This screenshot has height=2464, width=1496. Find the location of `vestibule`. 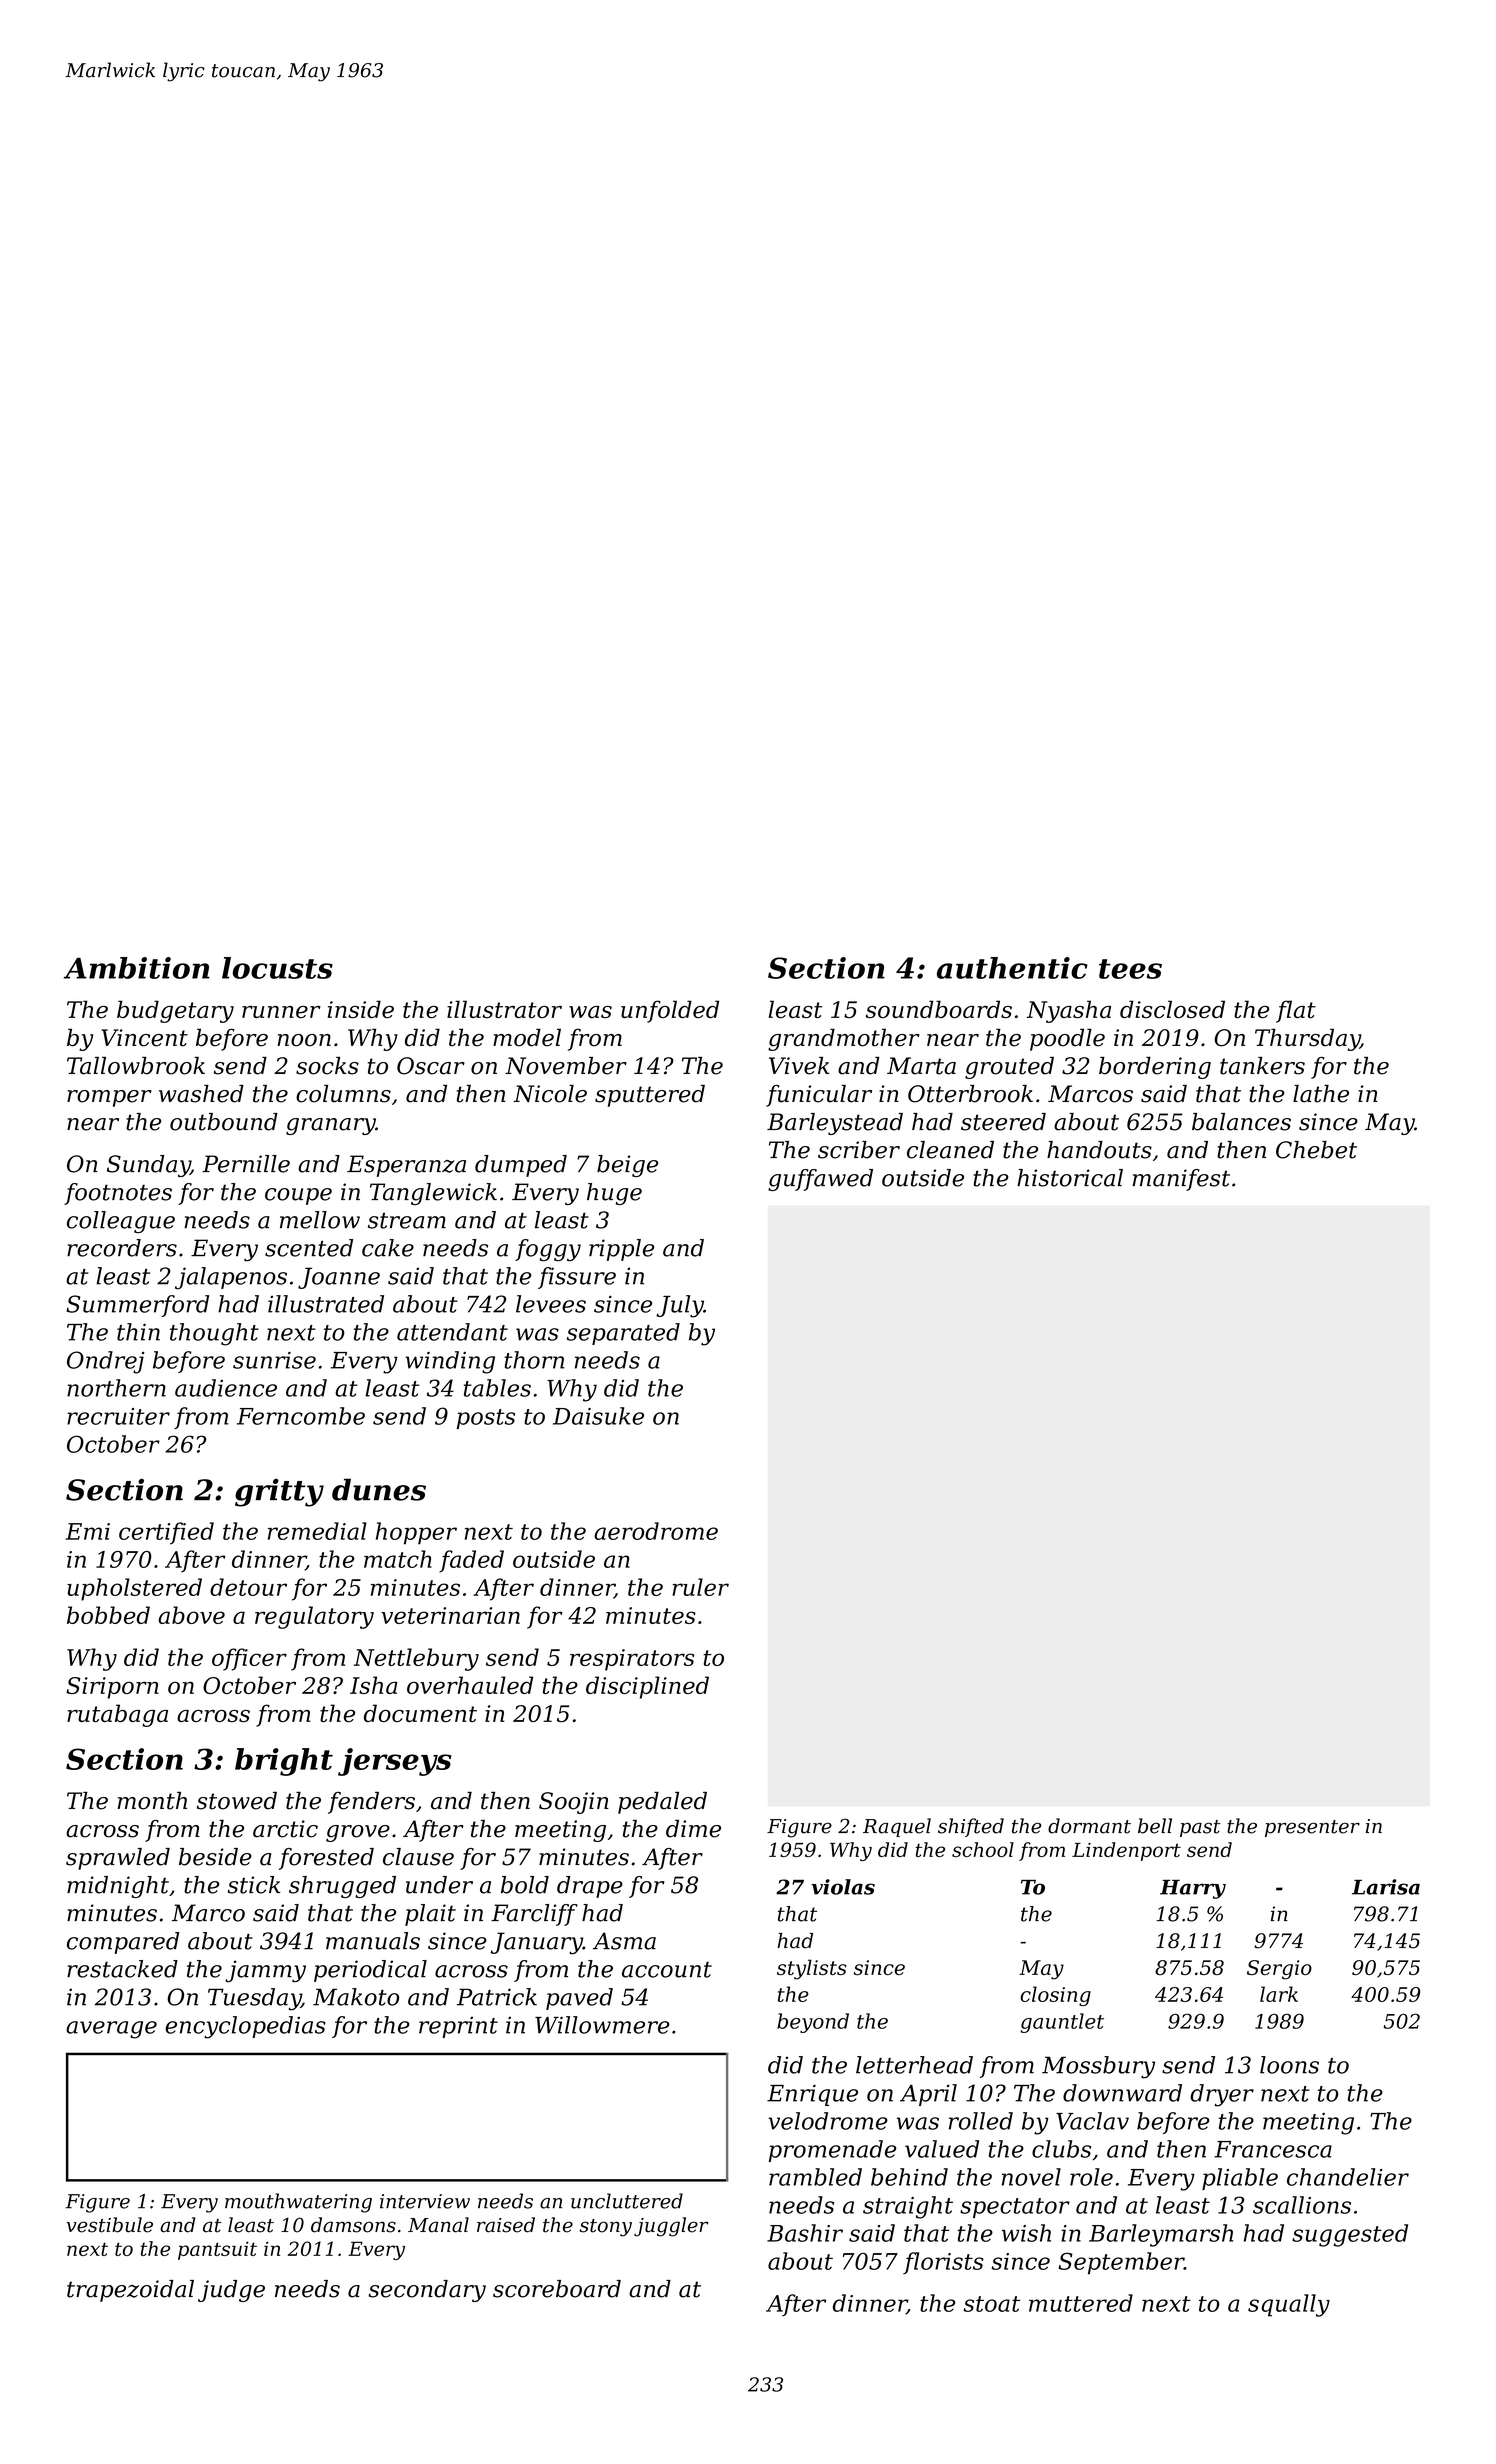

vestibule is located at coordinates (109, 2225).
